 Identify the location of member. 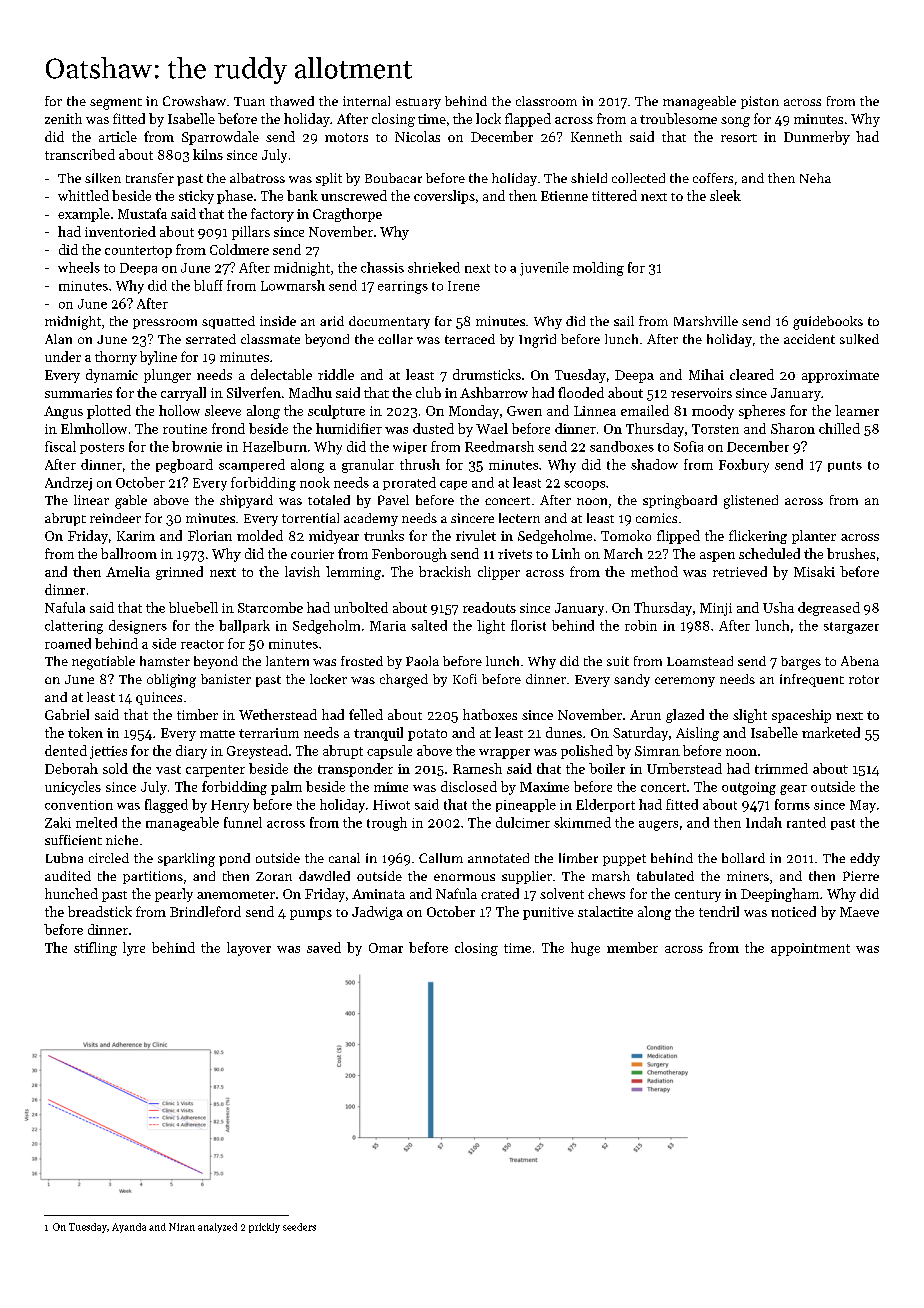
(632, 947).
